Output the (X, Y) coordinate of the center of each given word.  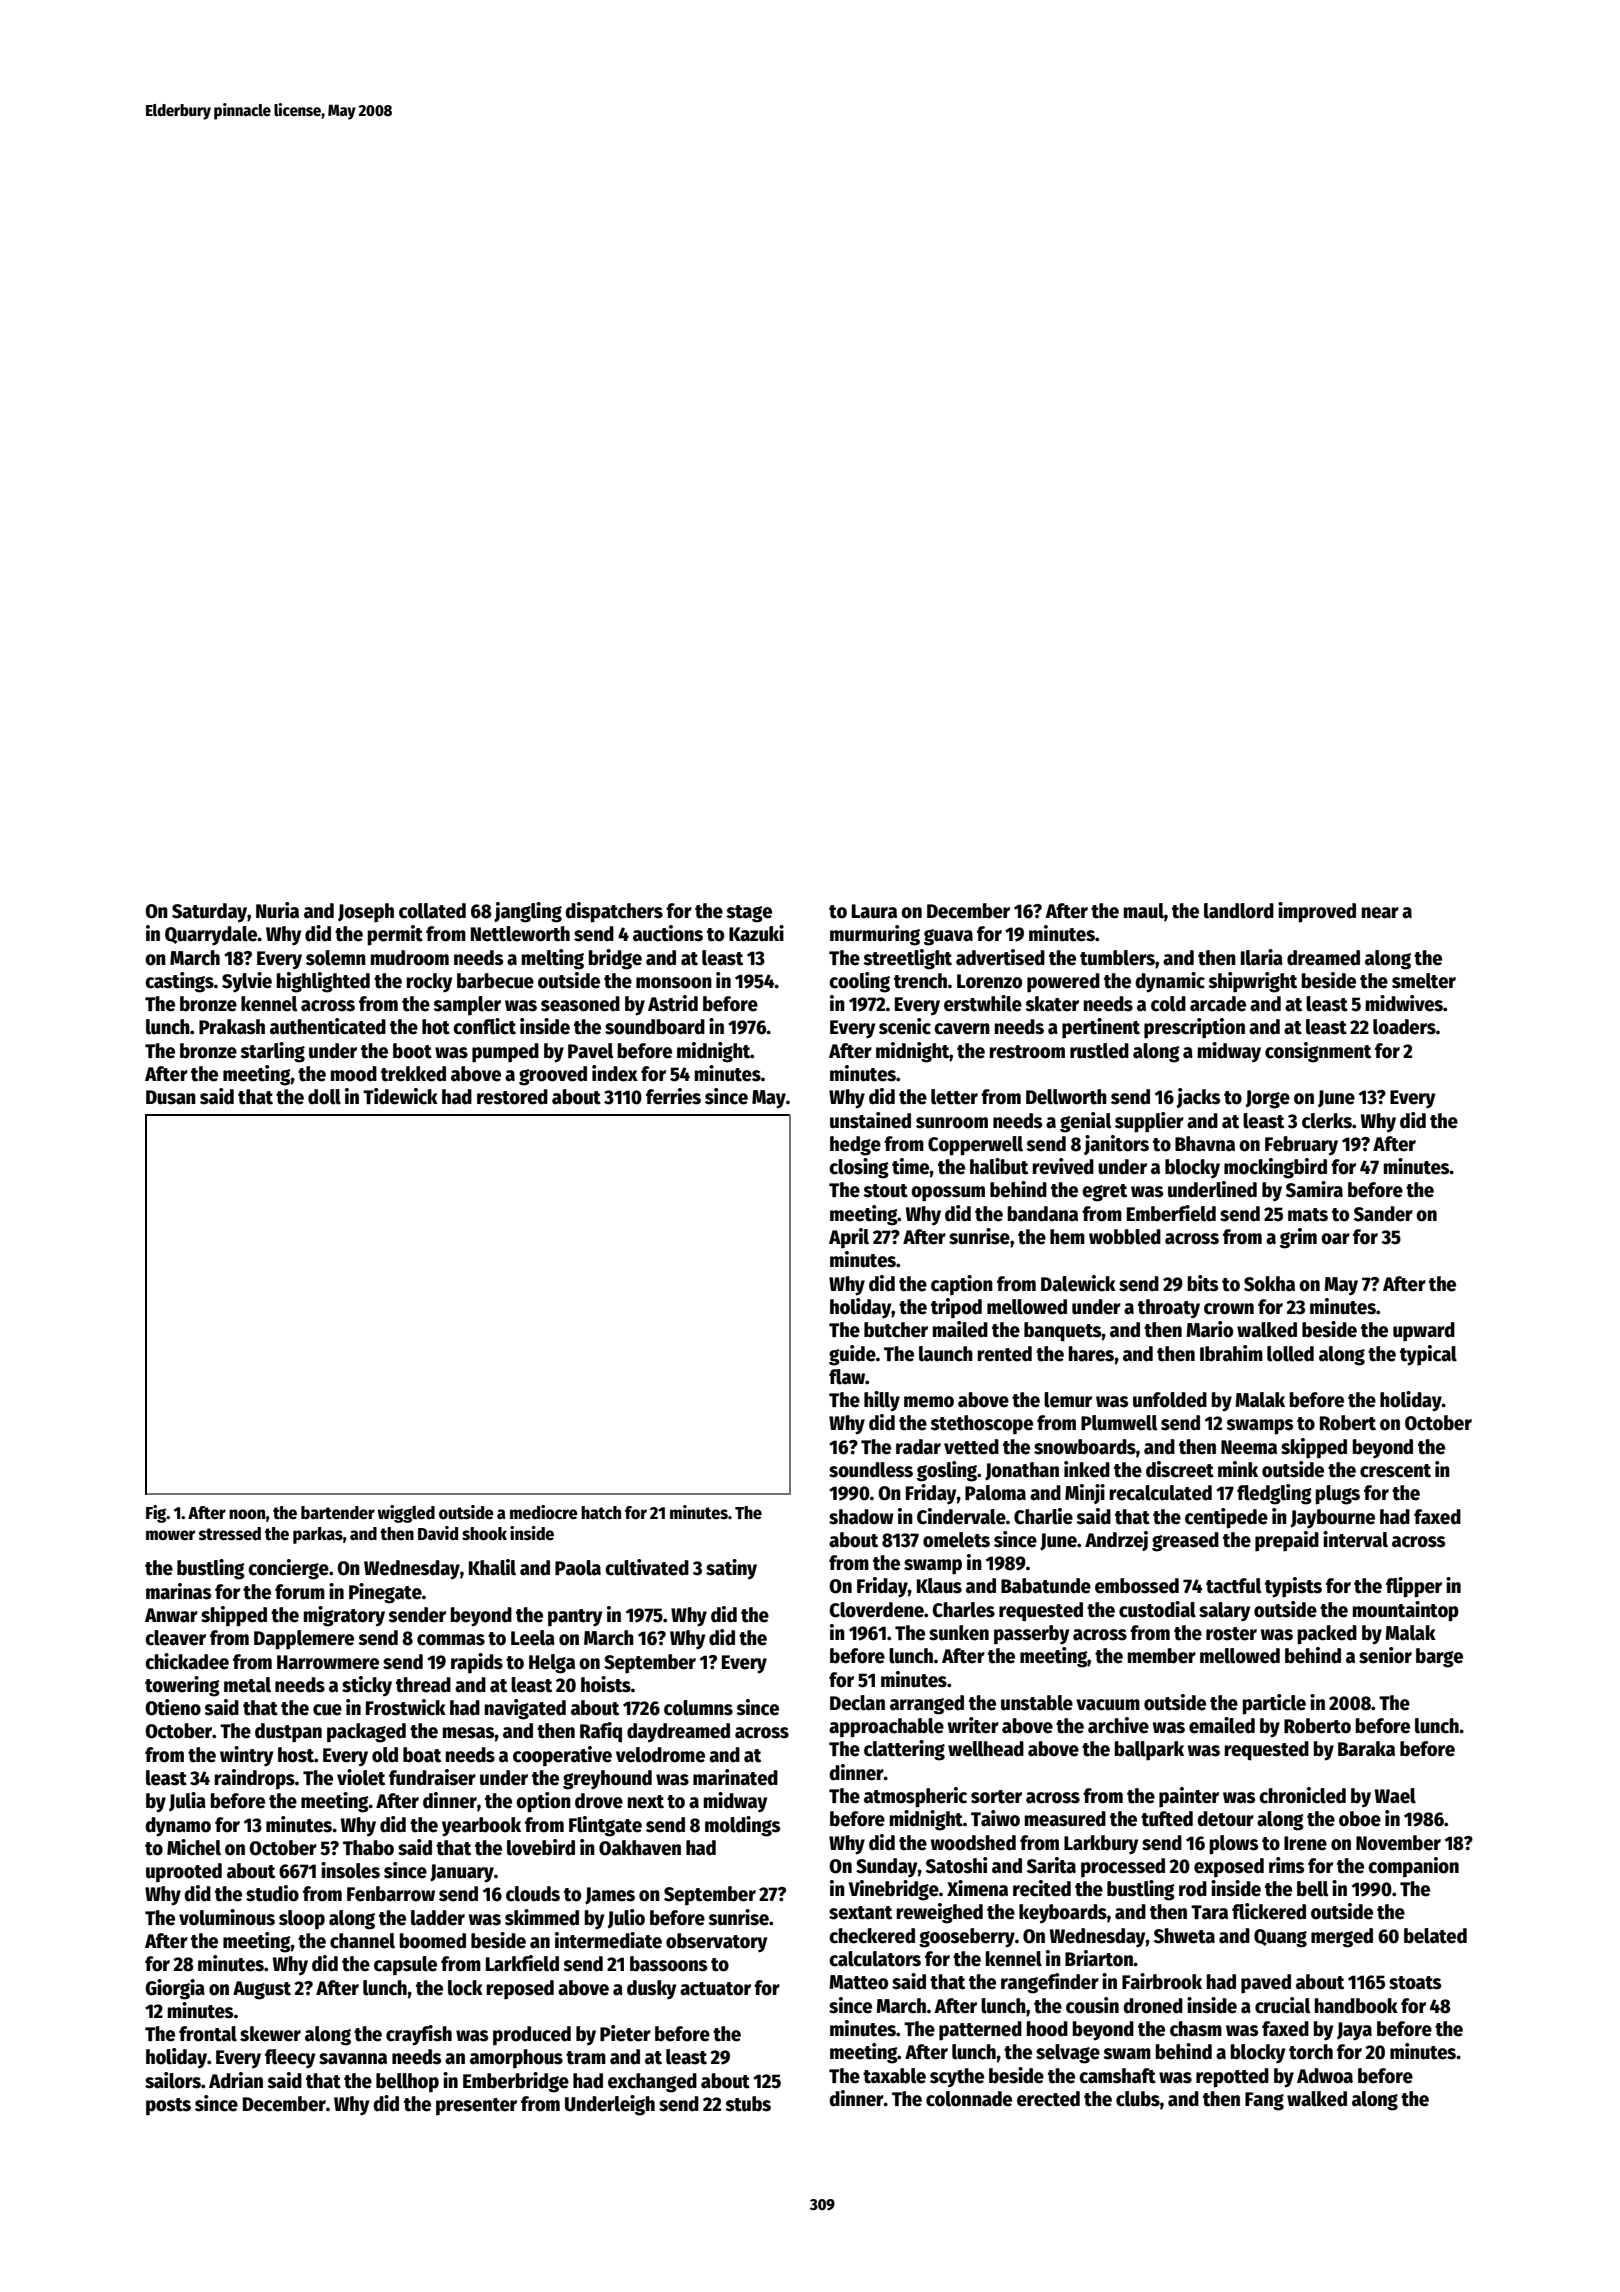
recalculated (1160, 1493)
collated (432, 911)
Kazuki (756, 933)
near (1380, 913)
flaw (847, 1377)
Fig (156, 1514)
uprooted (184, 1873)
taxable (894, 2076)
